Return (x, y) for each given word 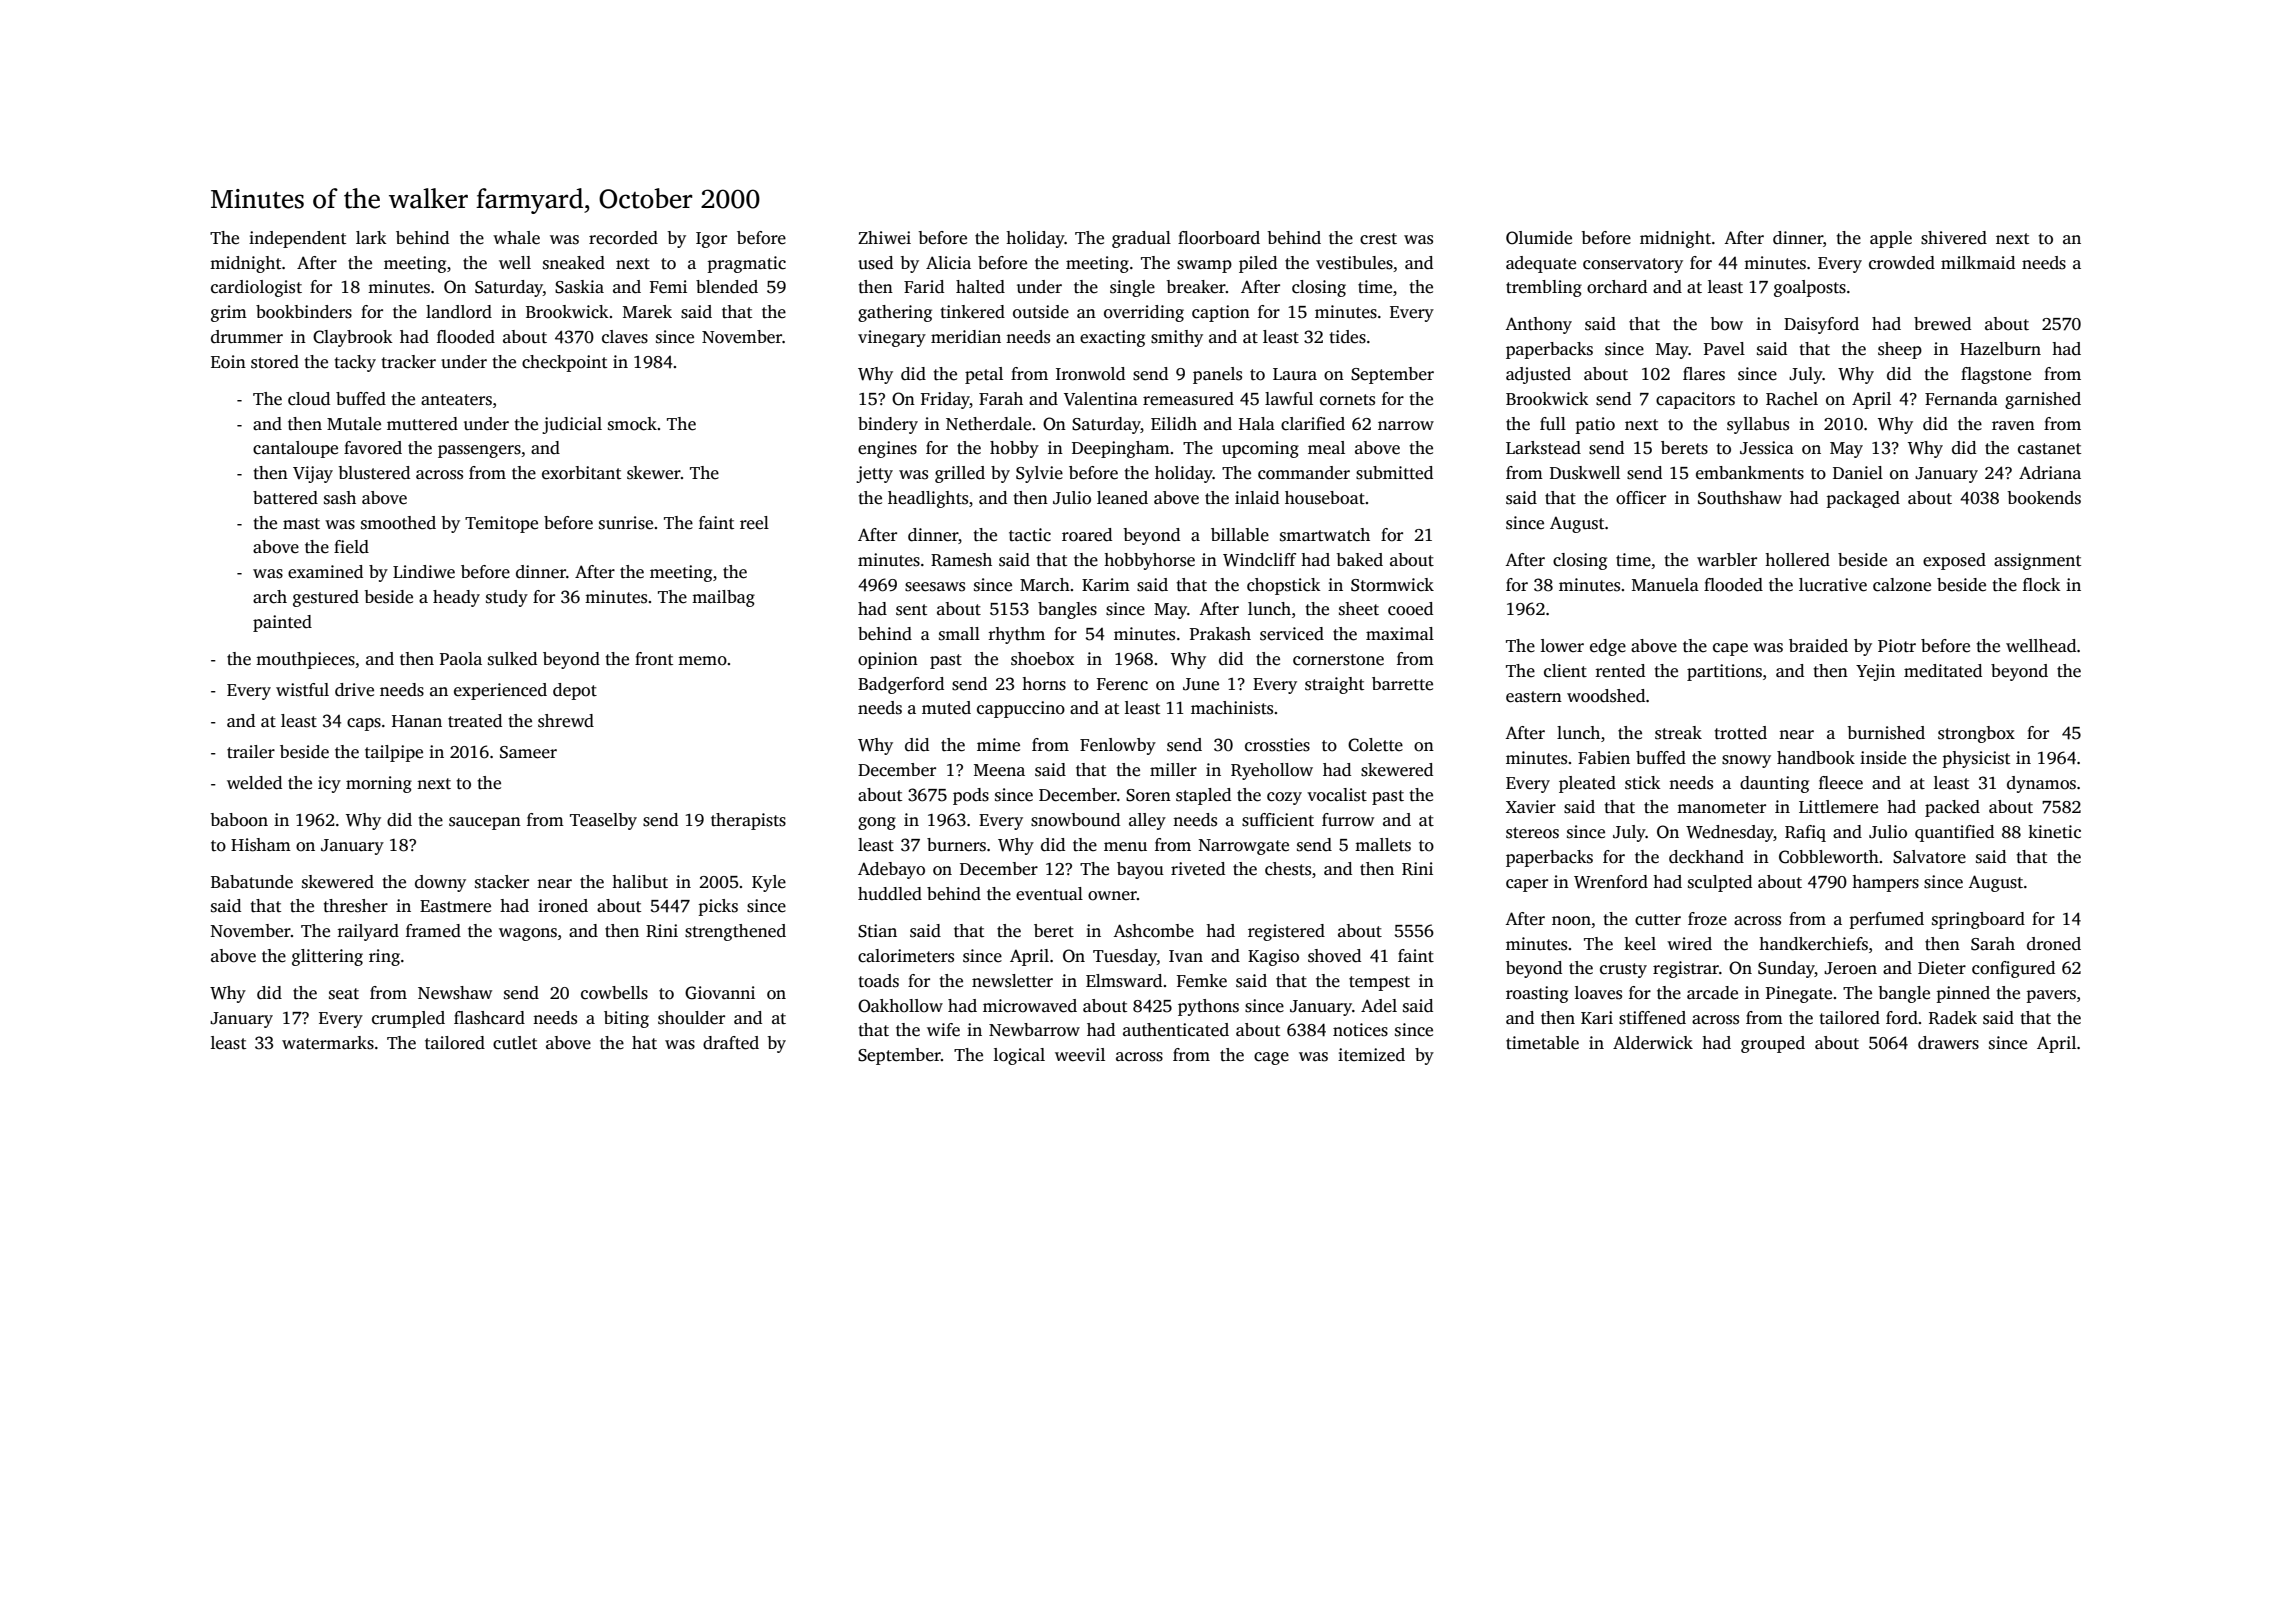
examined (325, 572)
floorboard (1219, 238)
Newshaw (455, 993)
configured (2013, 969)
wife (943, 1030)
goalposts (1810, 288)
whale (516, 238)
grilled (960, 474)
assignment (2037, 561)
